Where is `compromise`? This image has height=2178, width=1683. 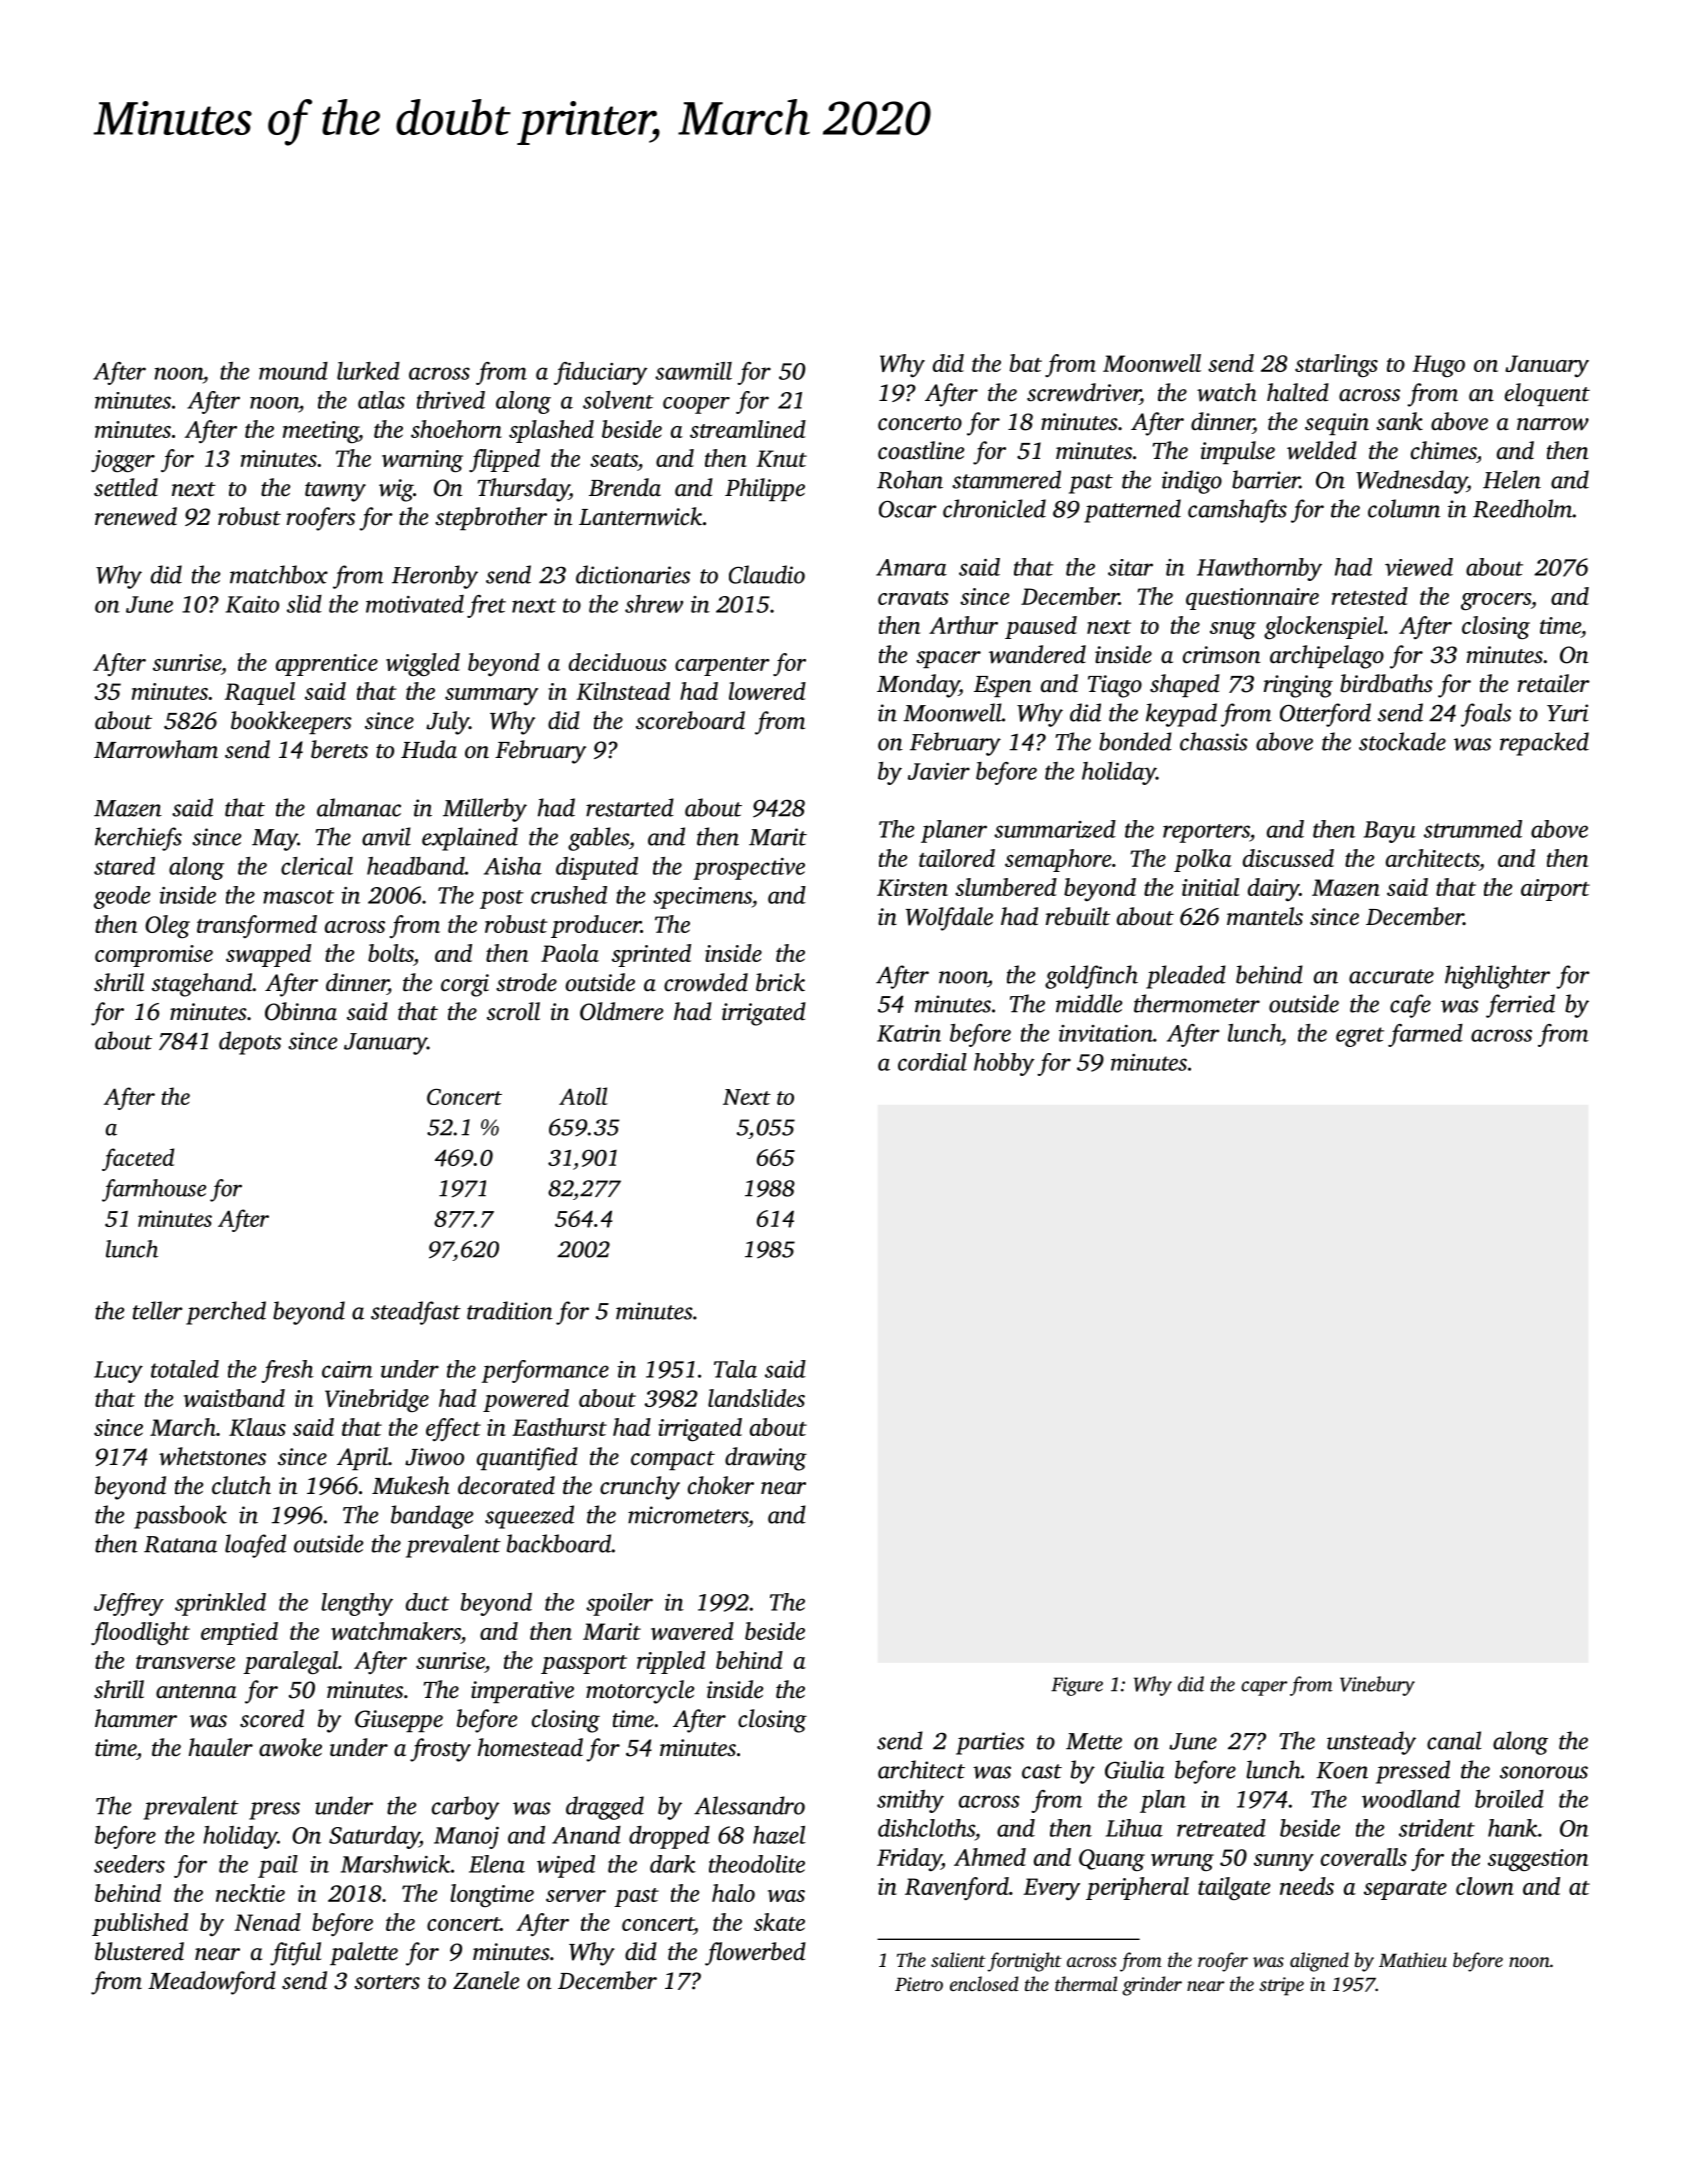
compromise is located at coordinates (154, 956).
